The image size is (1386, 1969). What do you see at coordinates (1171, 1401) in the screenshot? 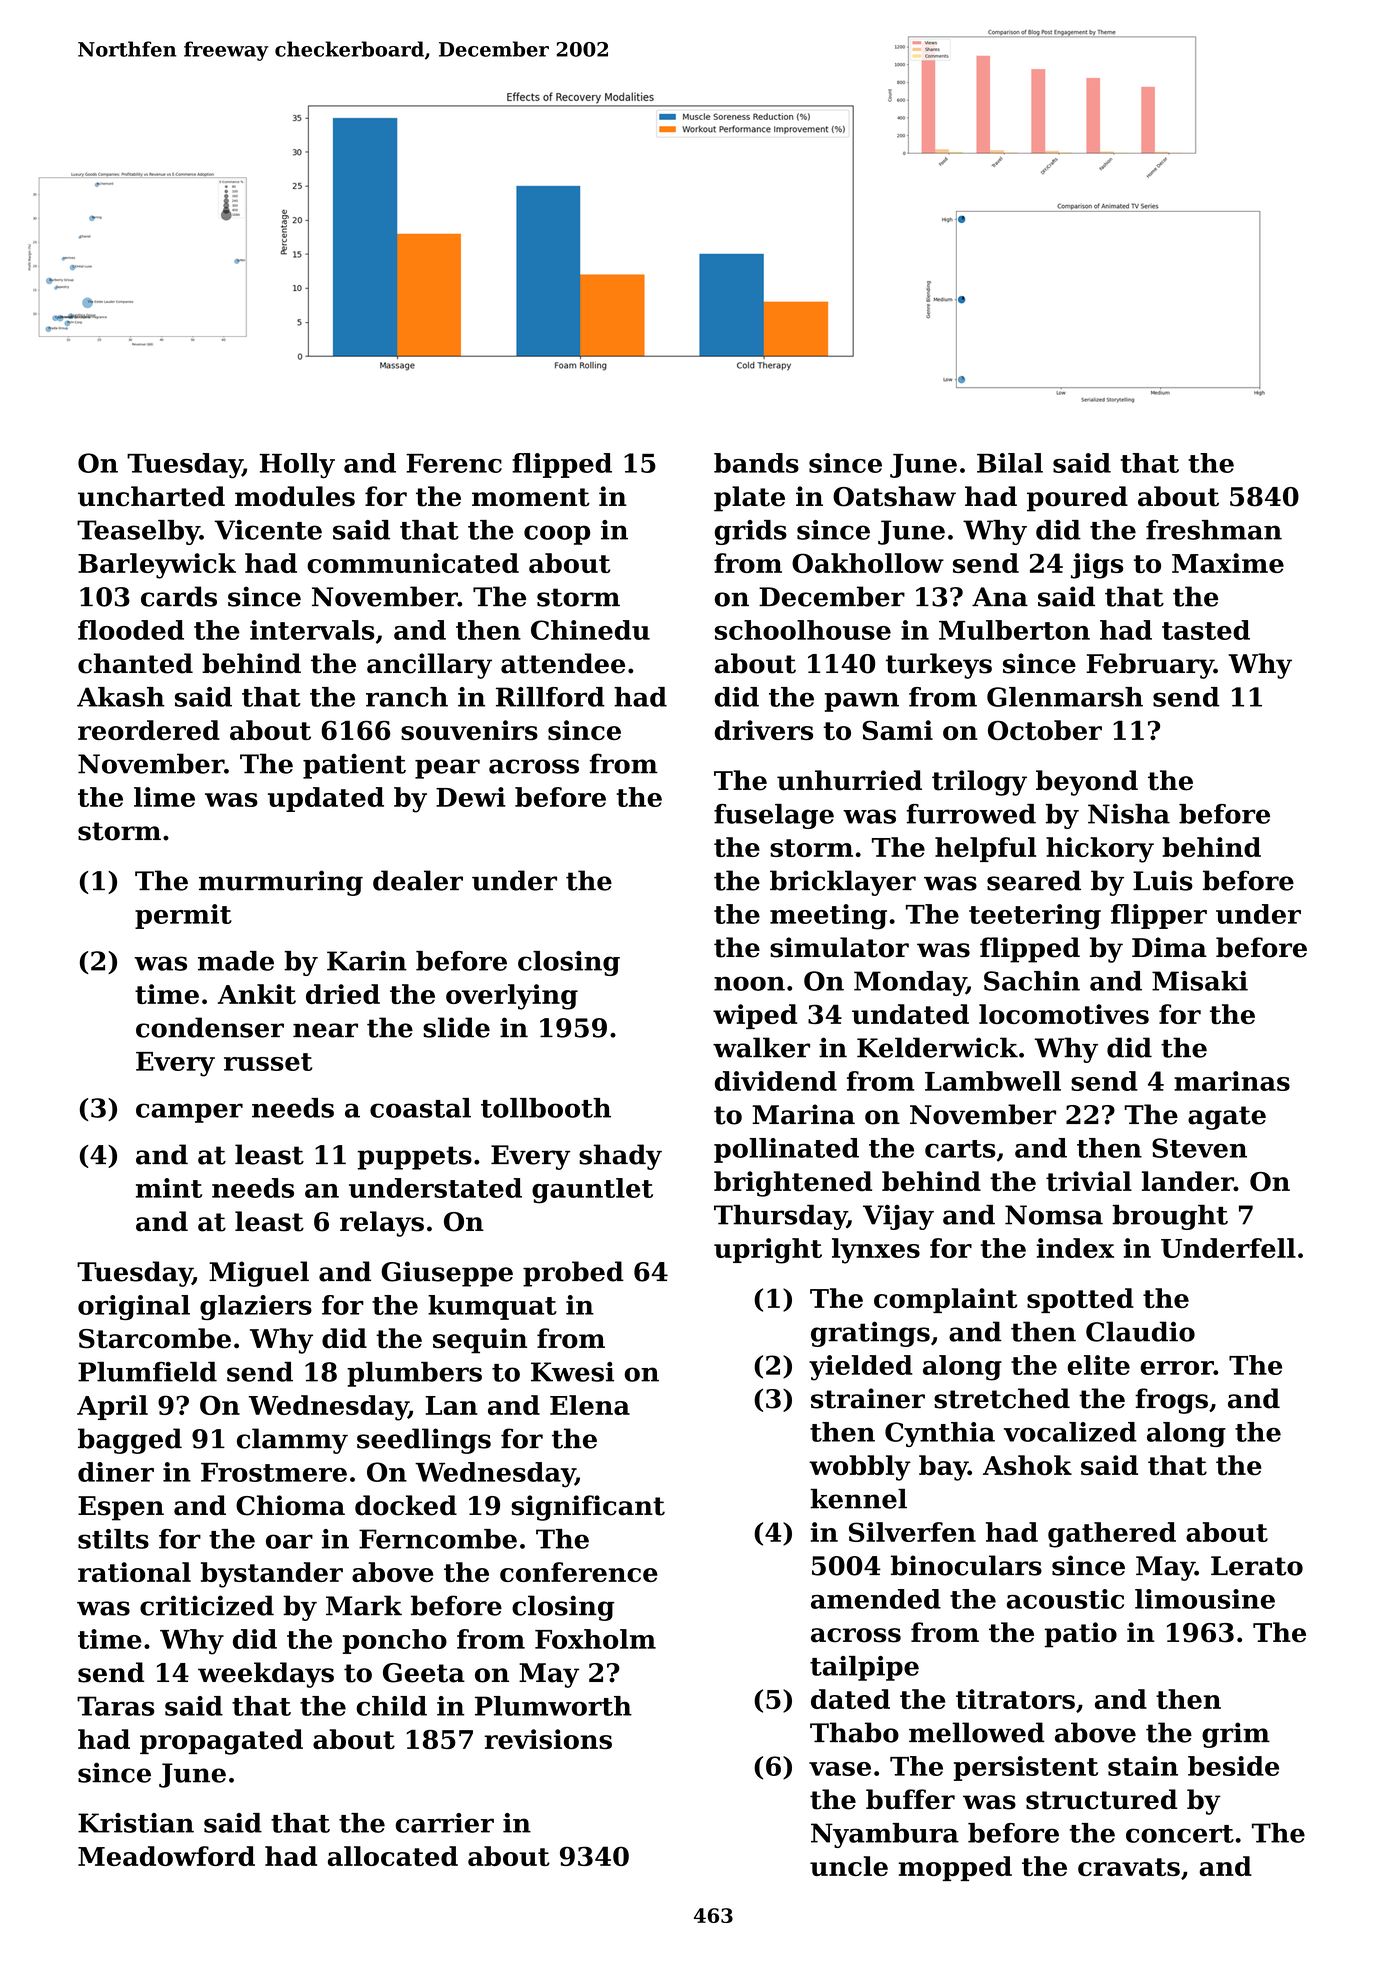
I see `frogs` at bounding box center [1171, 1401].
